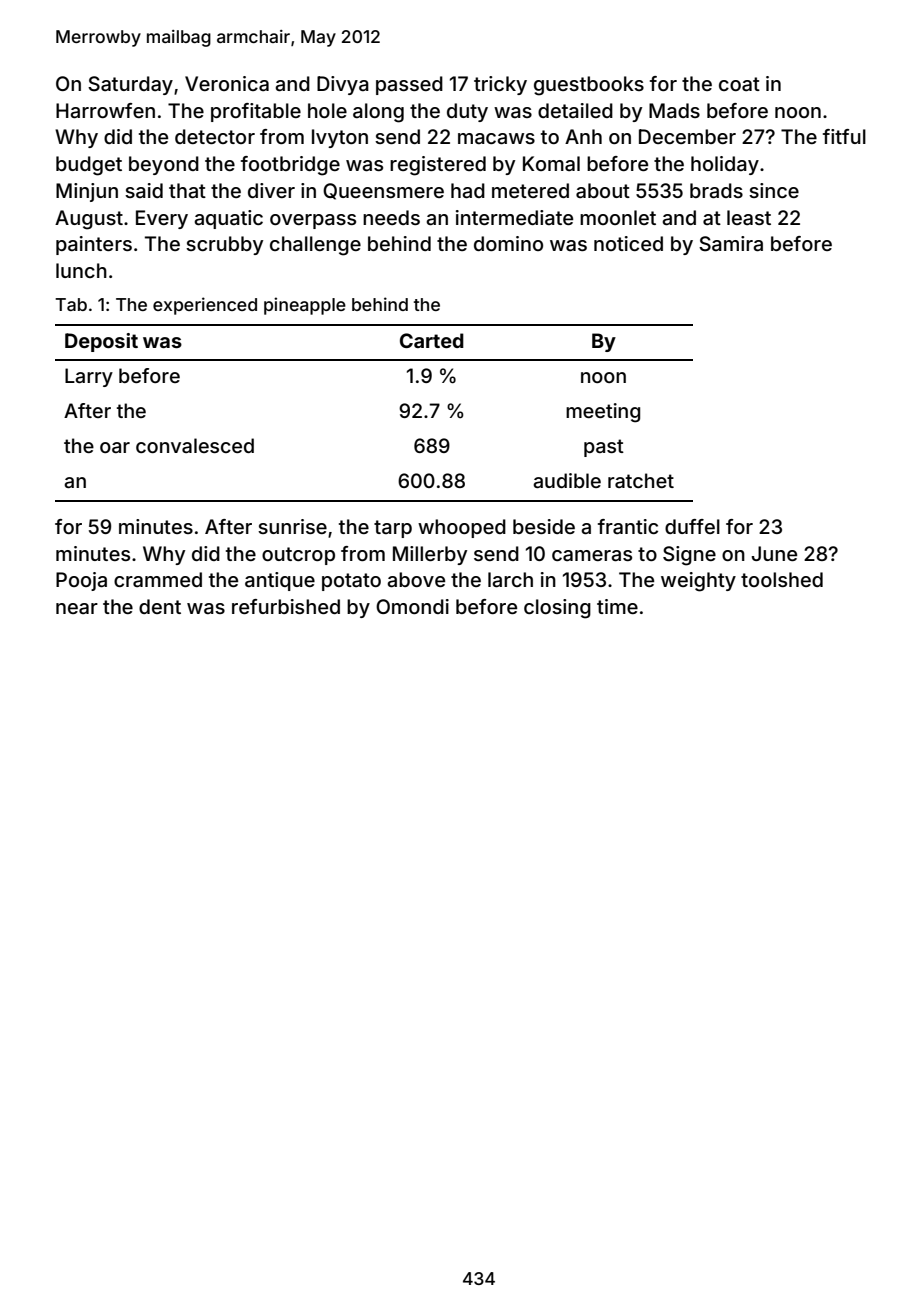  I want to click on coat, so click(739, 84).
